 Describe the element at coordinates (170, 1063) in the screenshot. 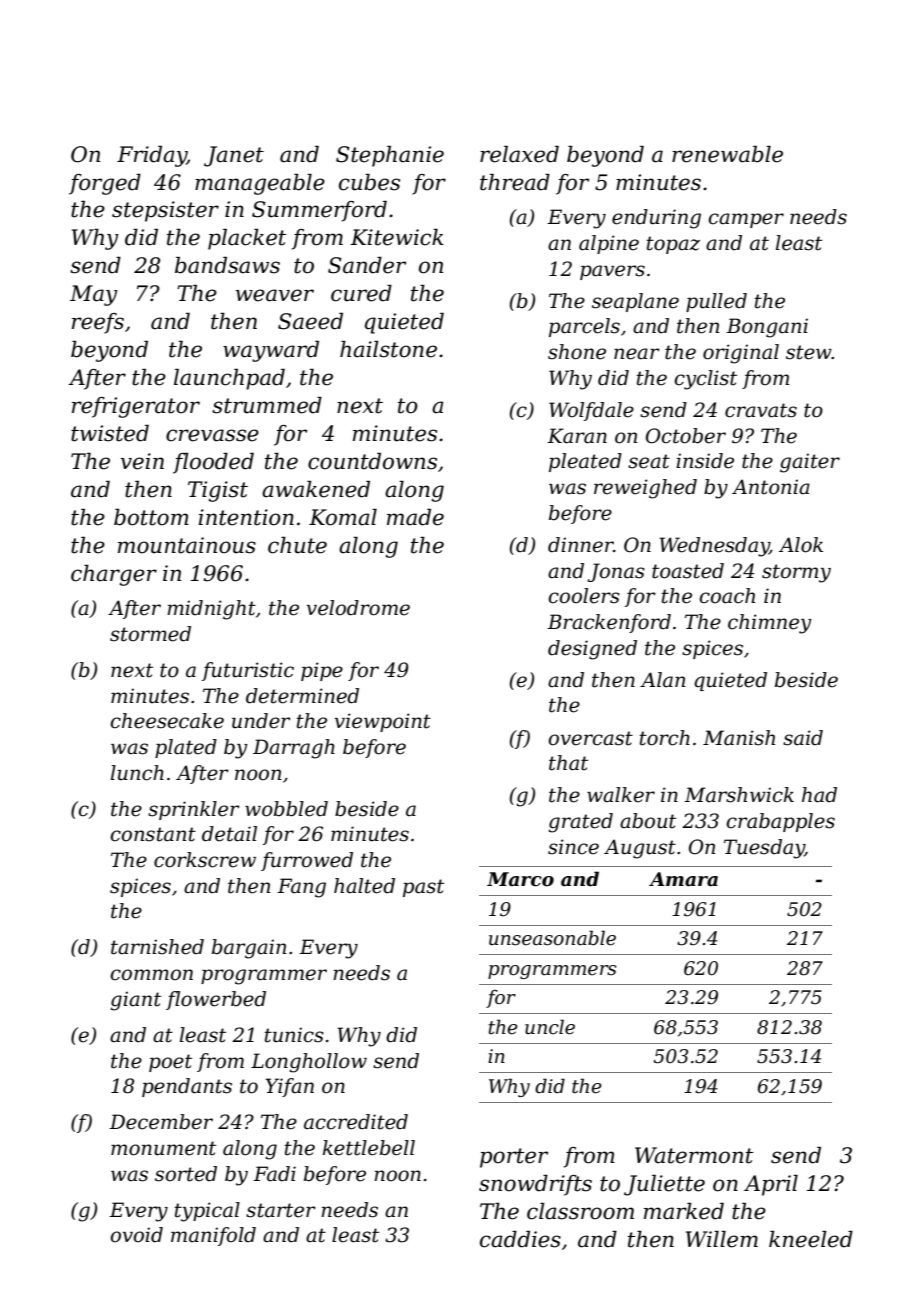

I see `poet` at that location.
